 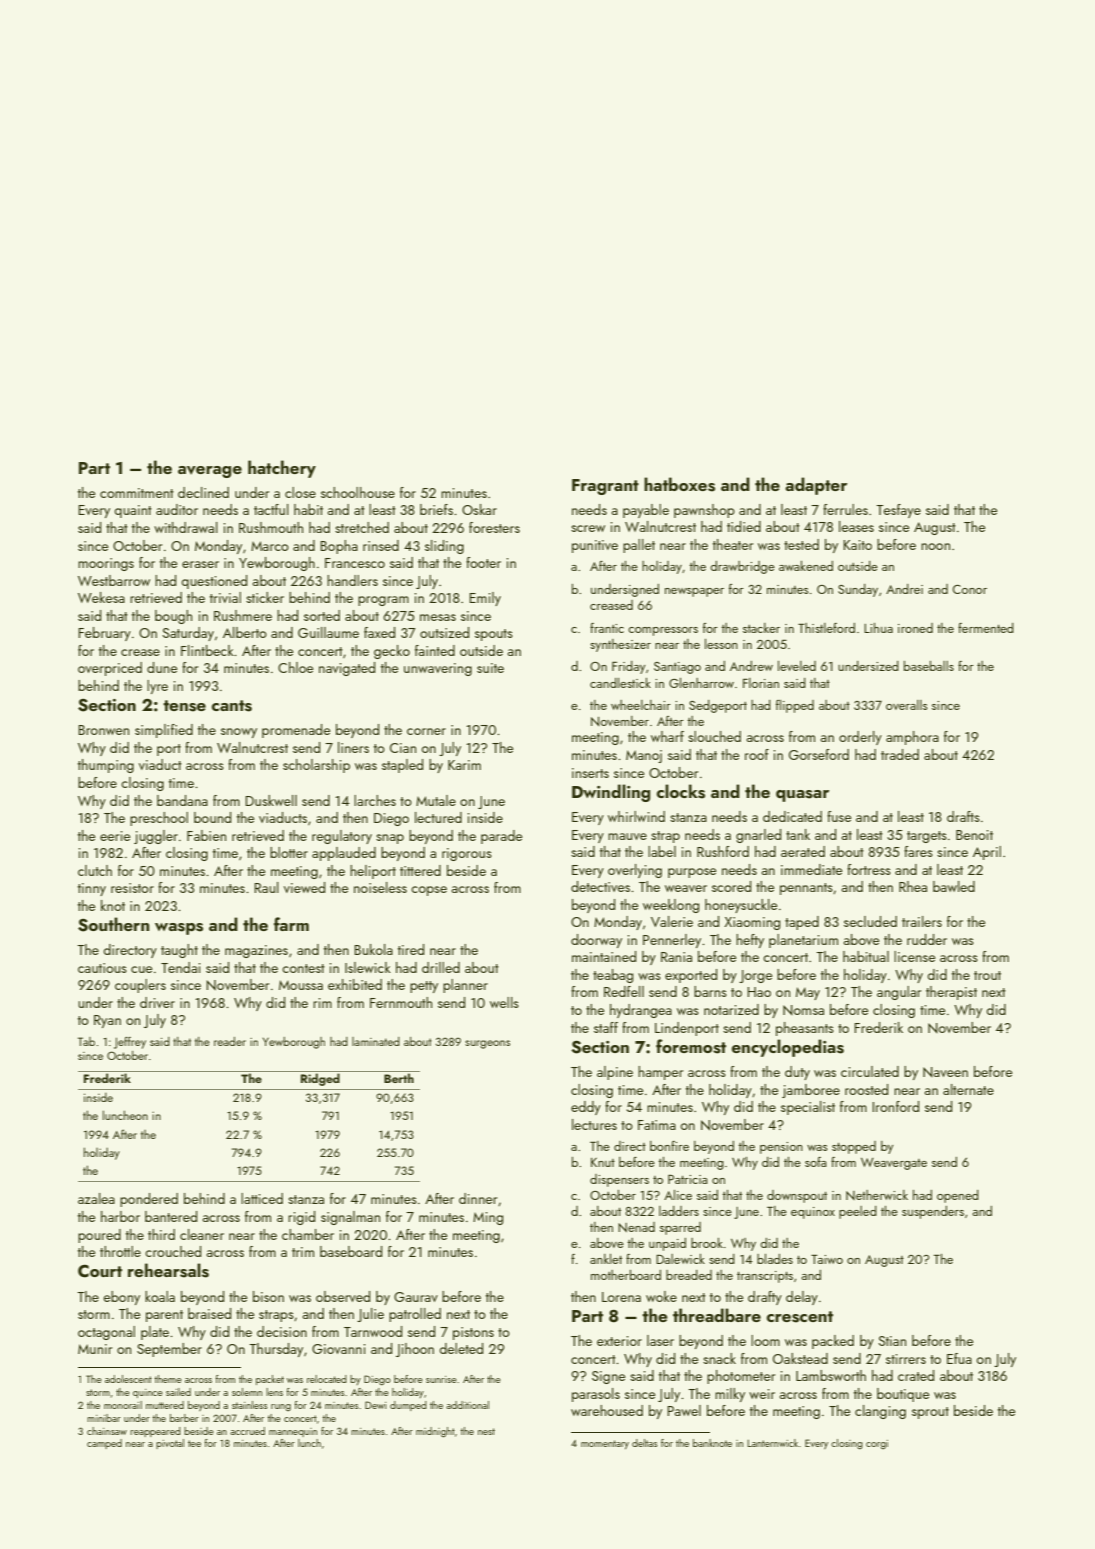 I want to click on drafts, so click(x=963, y=816).
